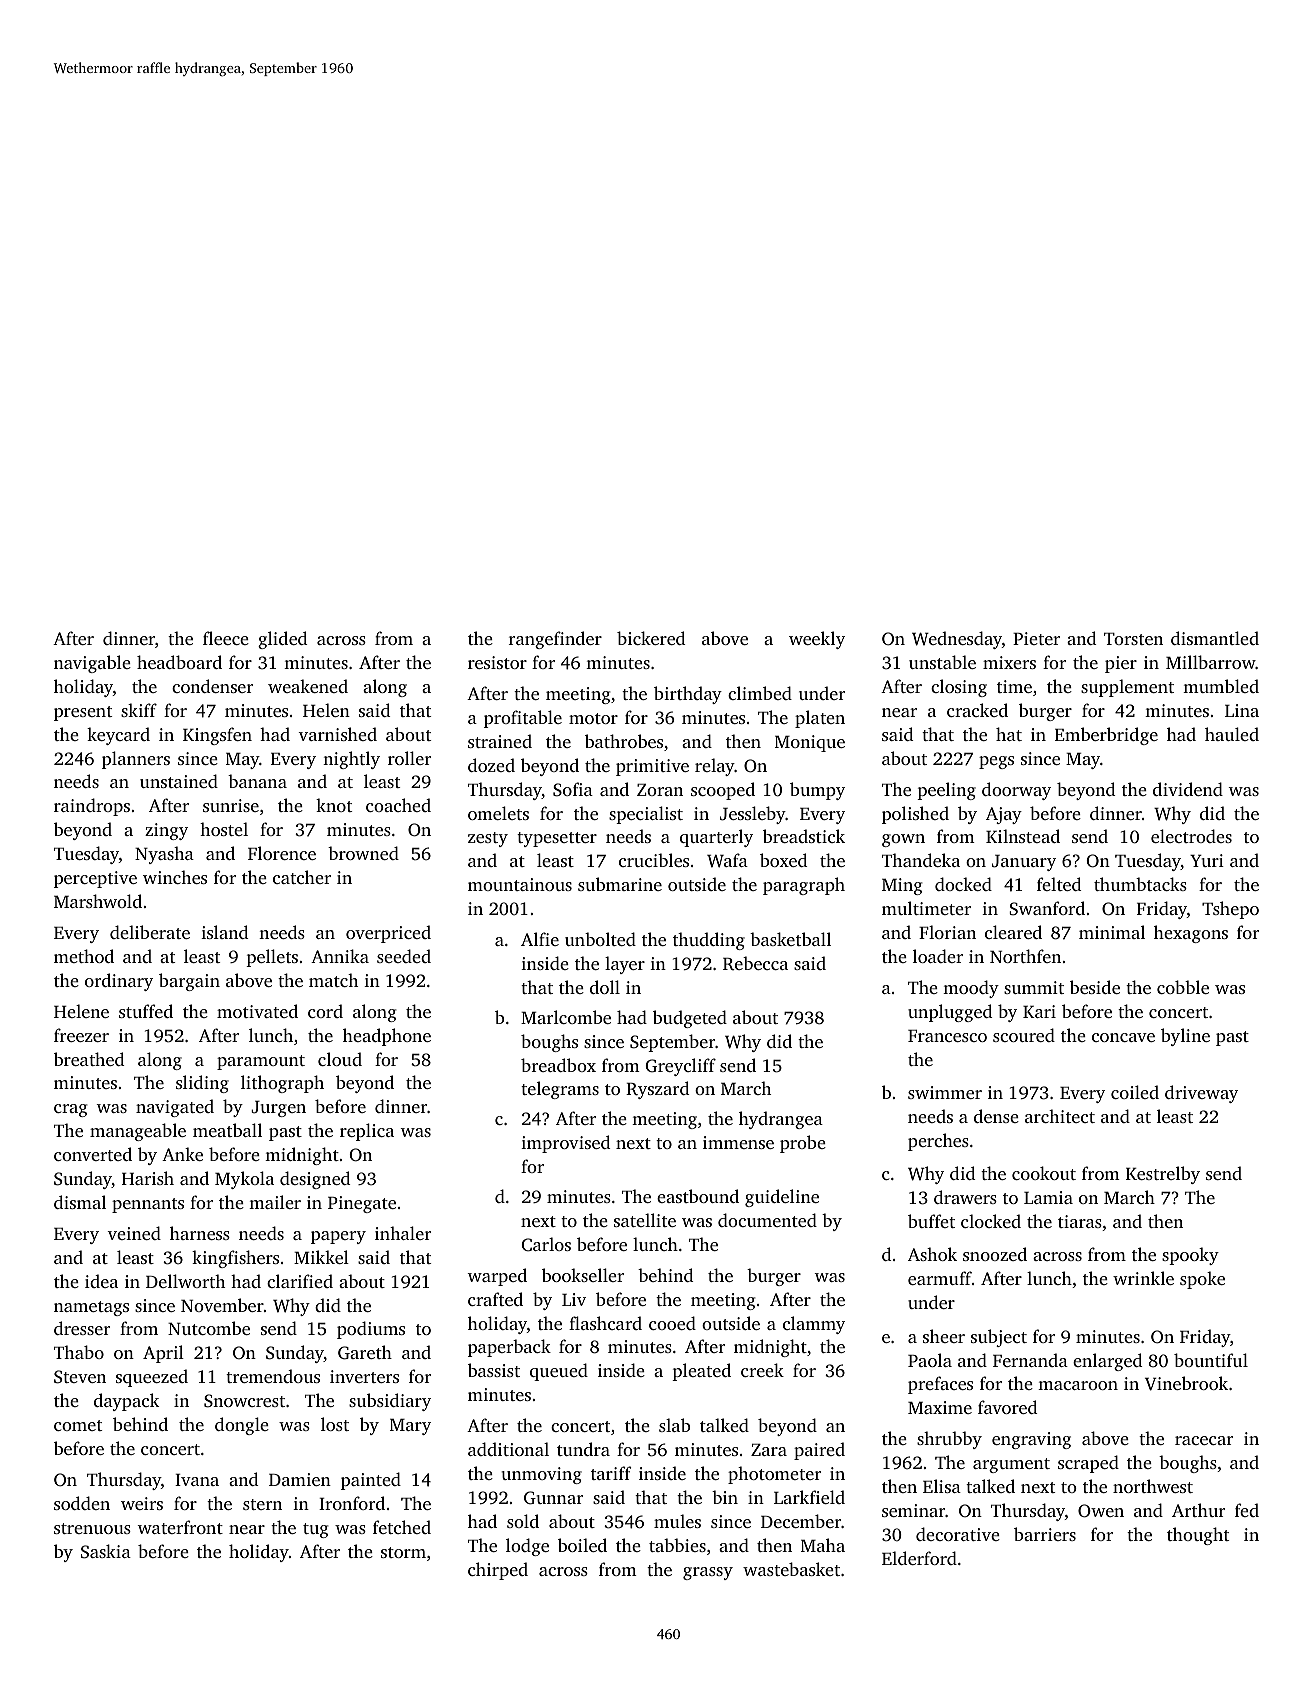  What do you see at coordinates (152, 1378) in the screenshot?
I see `squeezed` at bounding box center [152, 1378].
